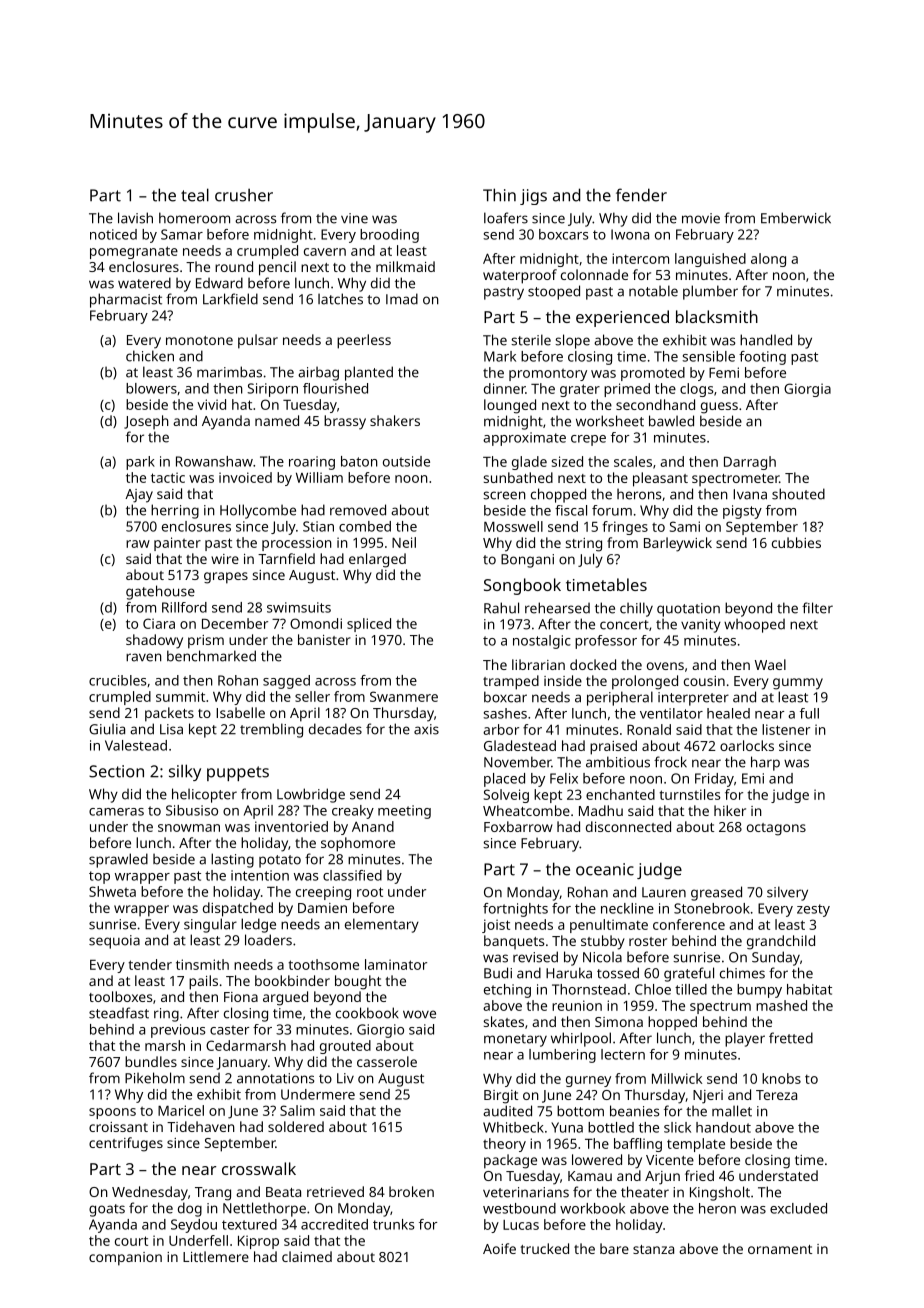  Describe the element at coordinates (766, 340) in the screenshot. I see `handled` at that location.
